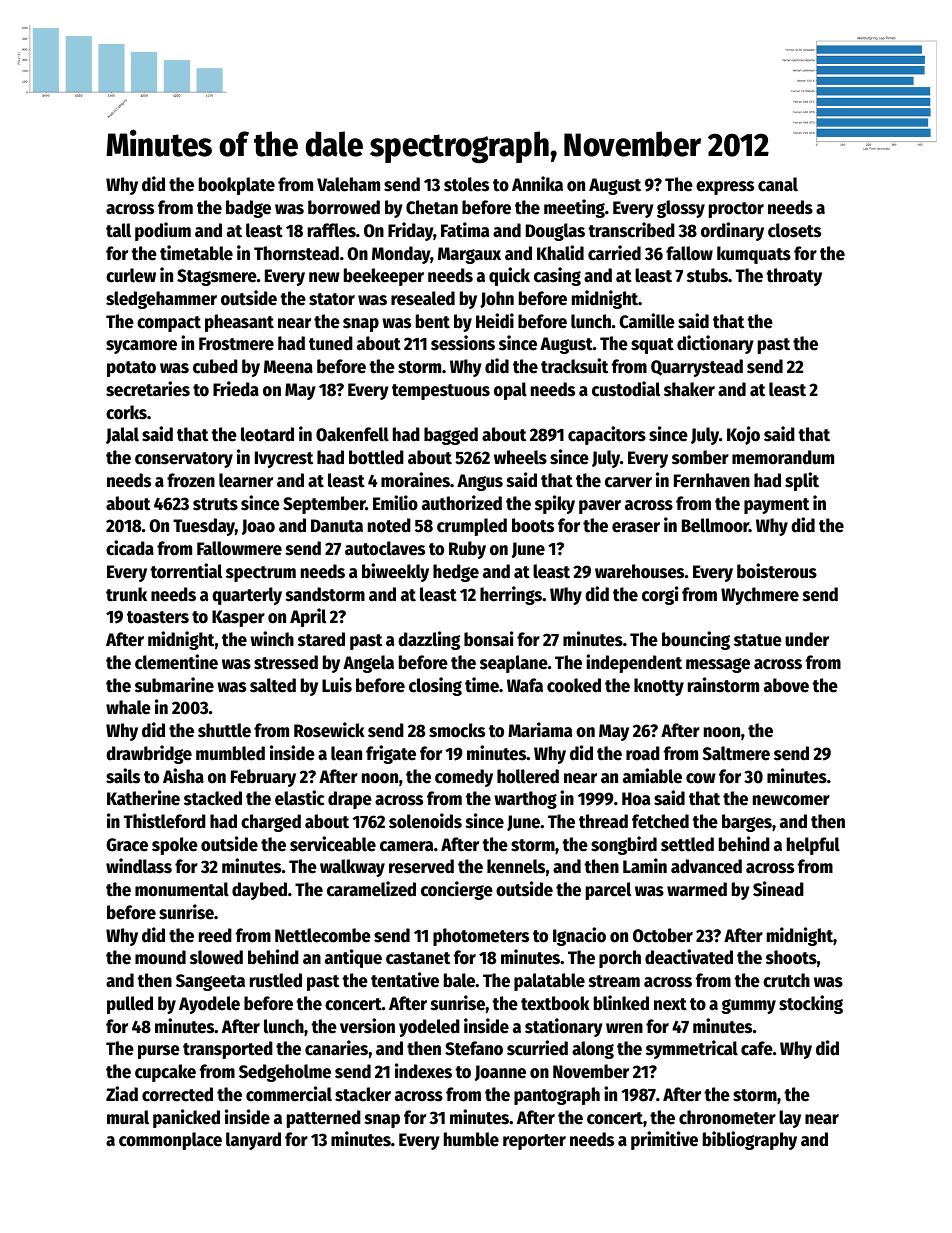 The width and height of the page is (952, 1233). What do you see at coordinates (122, 1094) in the page?
I see `Ziad` at bounding box center [122, 1094].
